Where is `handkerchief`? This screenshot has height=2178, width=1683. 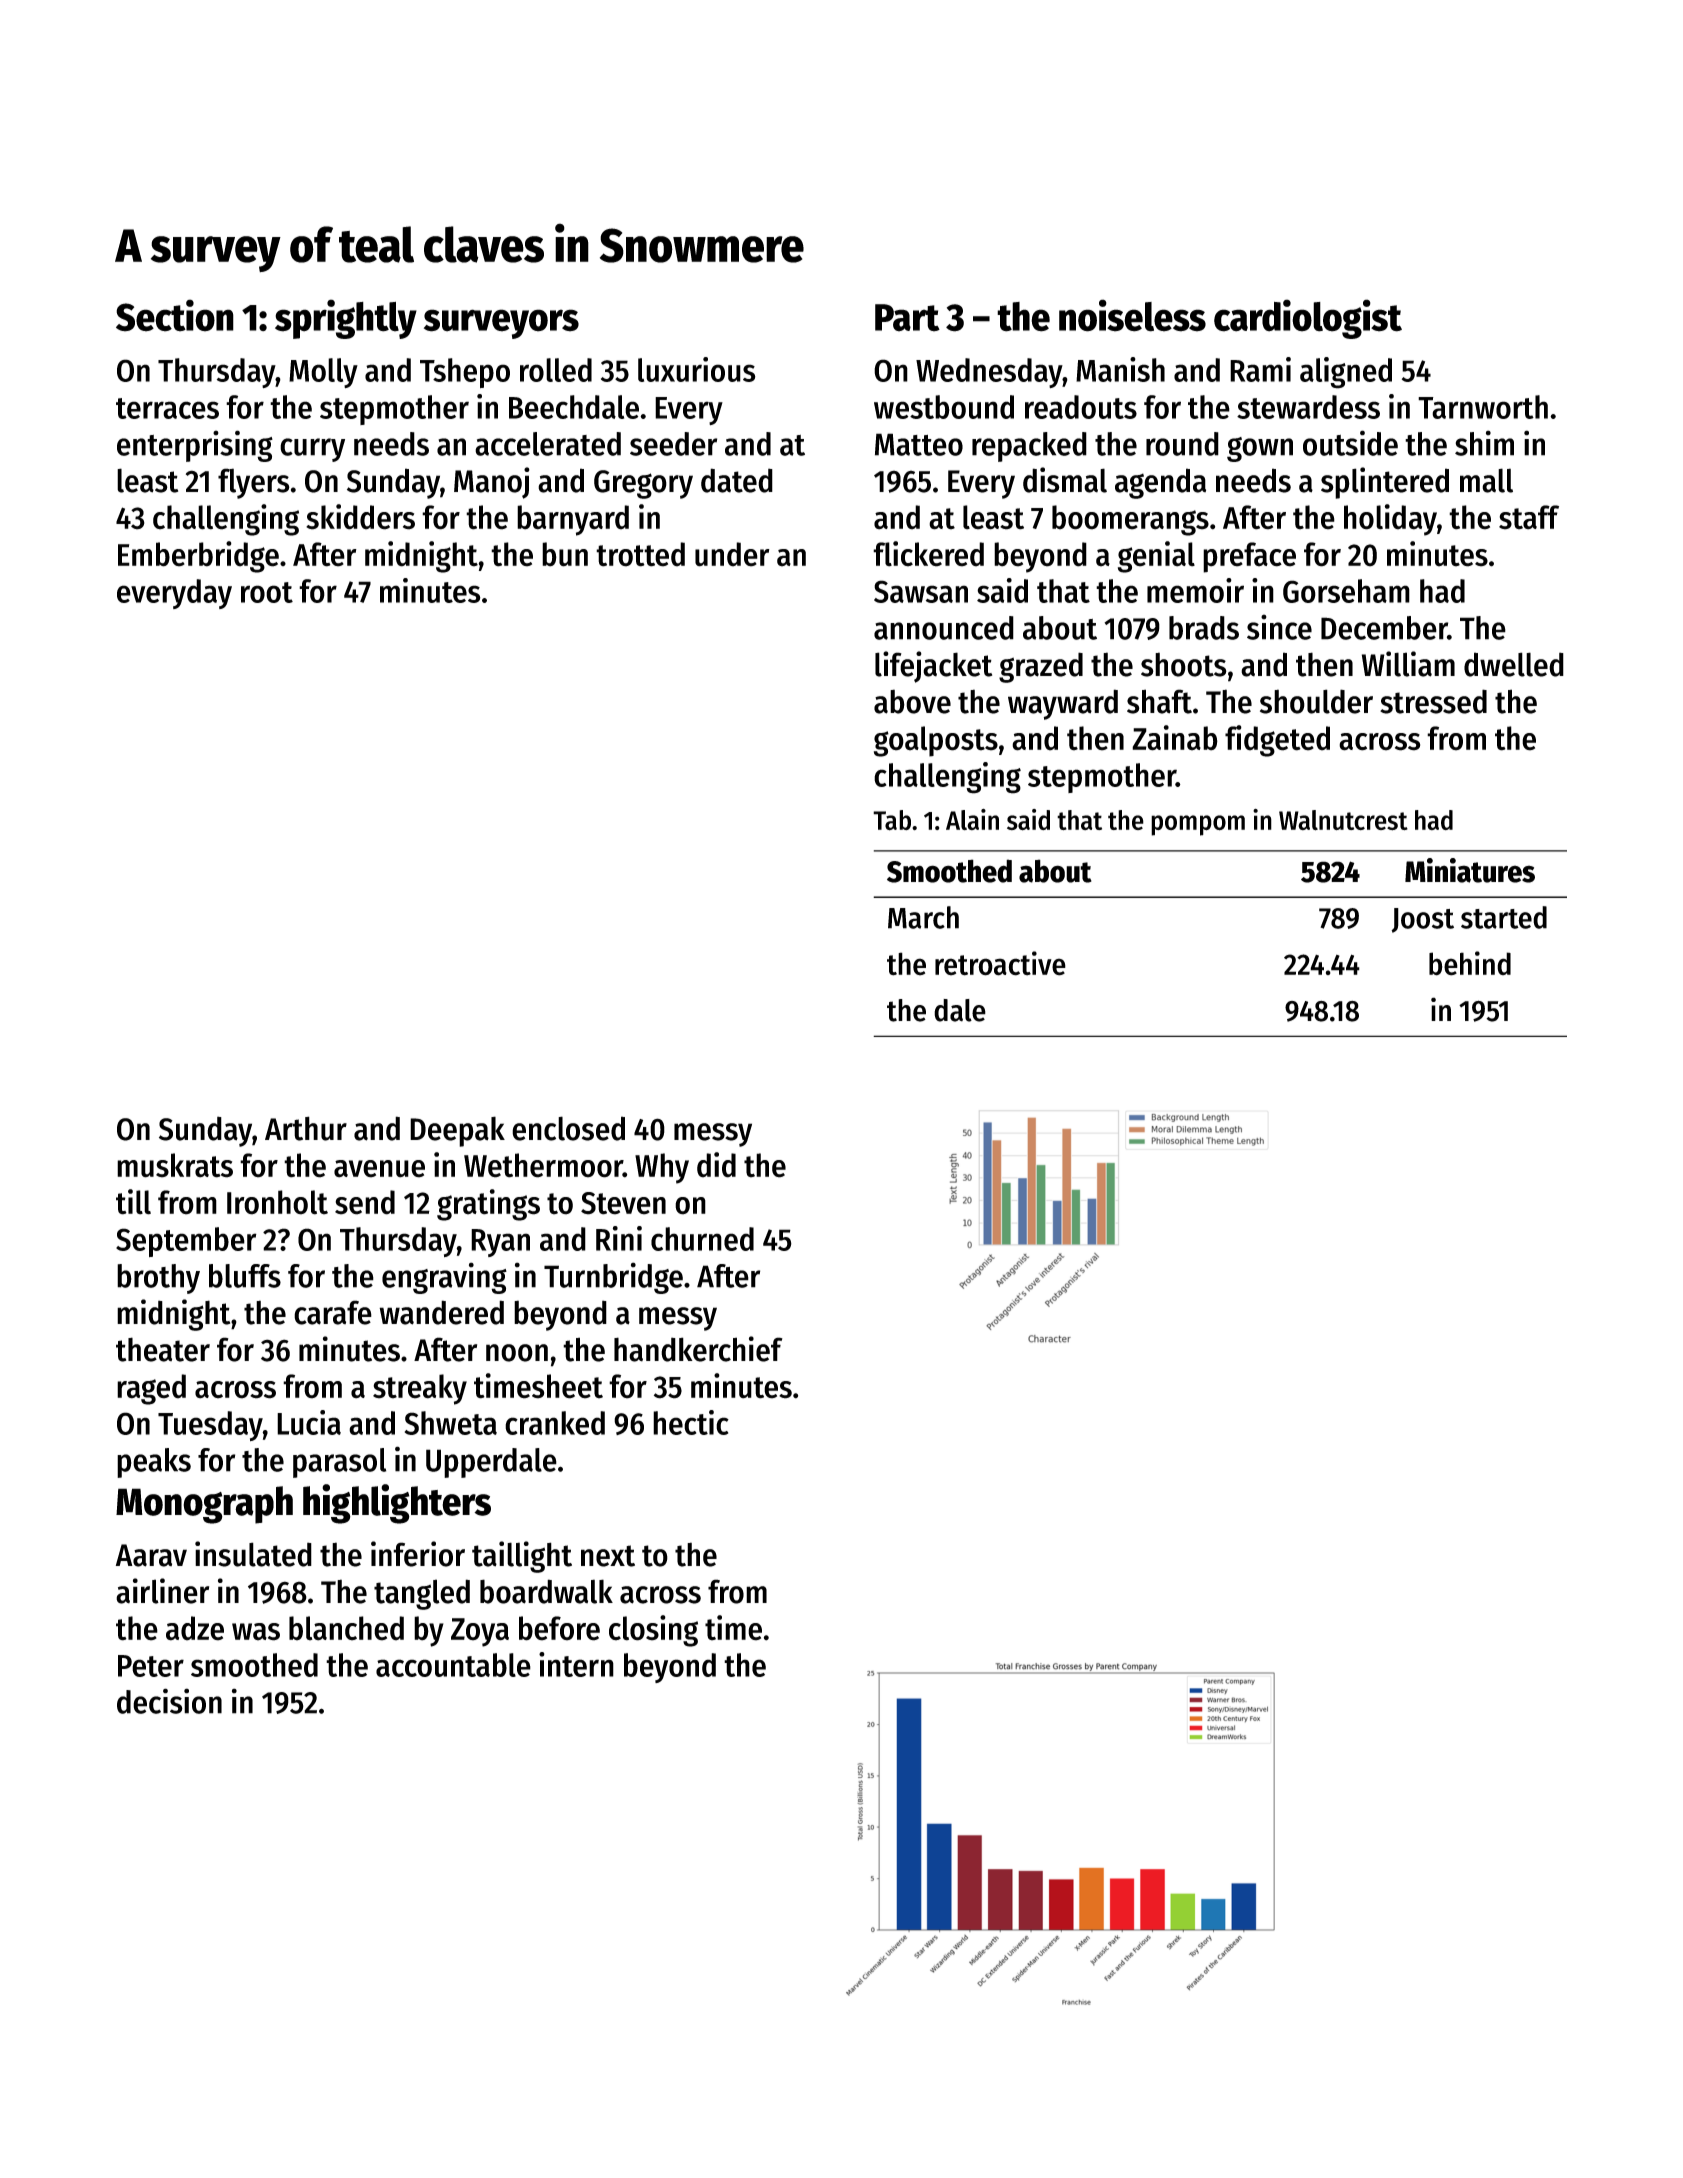
handkerchief is located at coordinates (698, 1349).
